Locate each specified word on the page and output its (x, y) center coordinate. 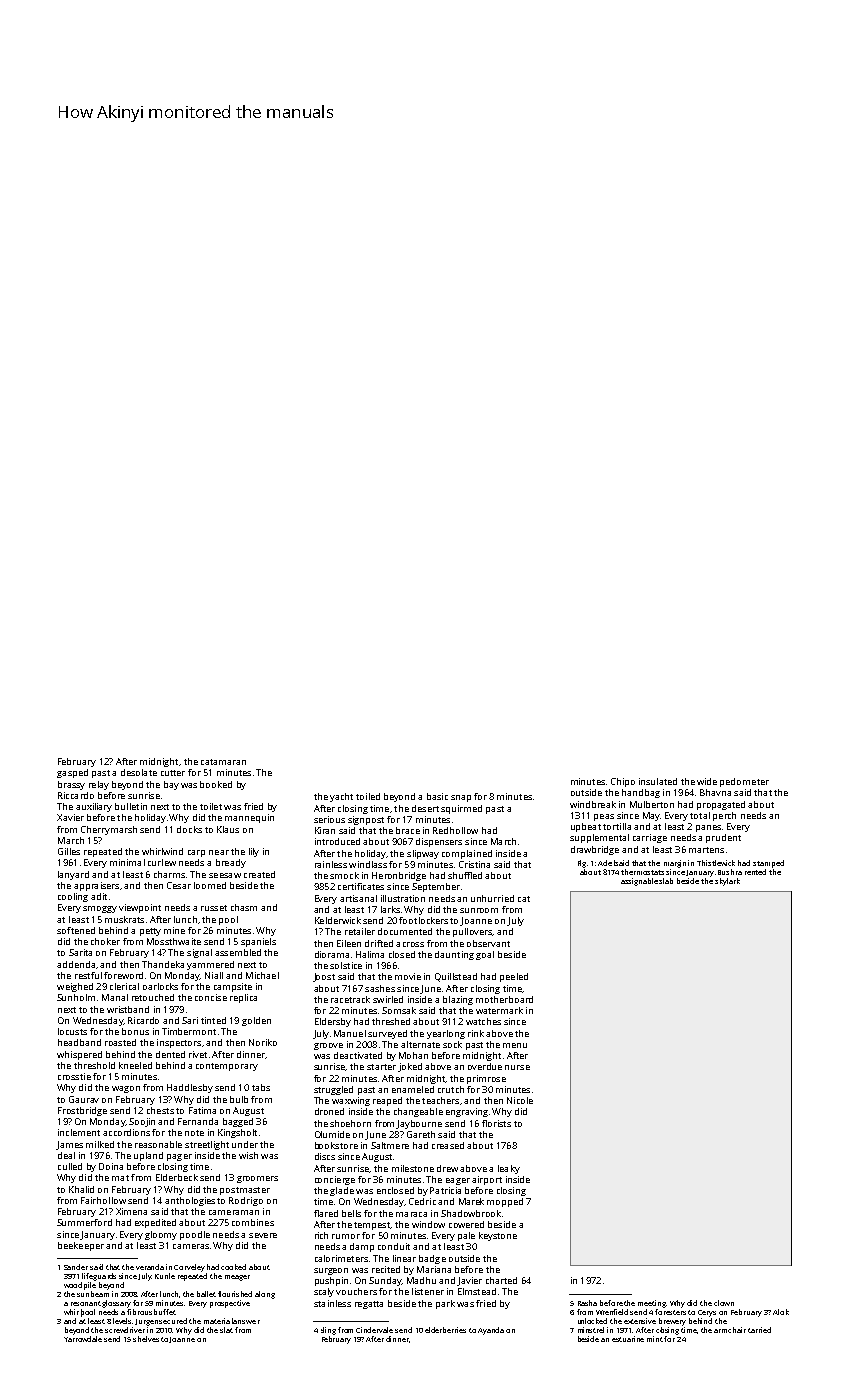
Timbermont (189, 1031)
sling (328, 1331)
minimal (127, 862)
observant (488, 943)
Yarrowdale (83, 1339)
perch (724, 816)
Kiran (325, 830)
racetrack (350, 999)
